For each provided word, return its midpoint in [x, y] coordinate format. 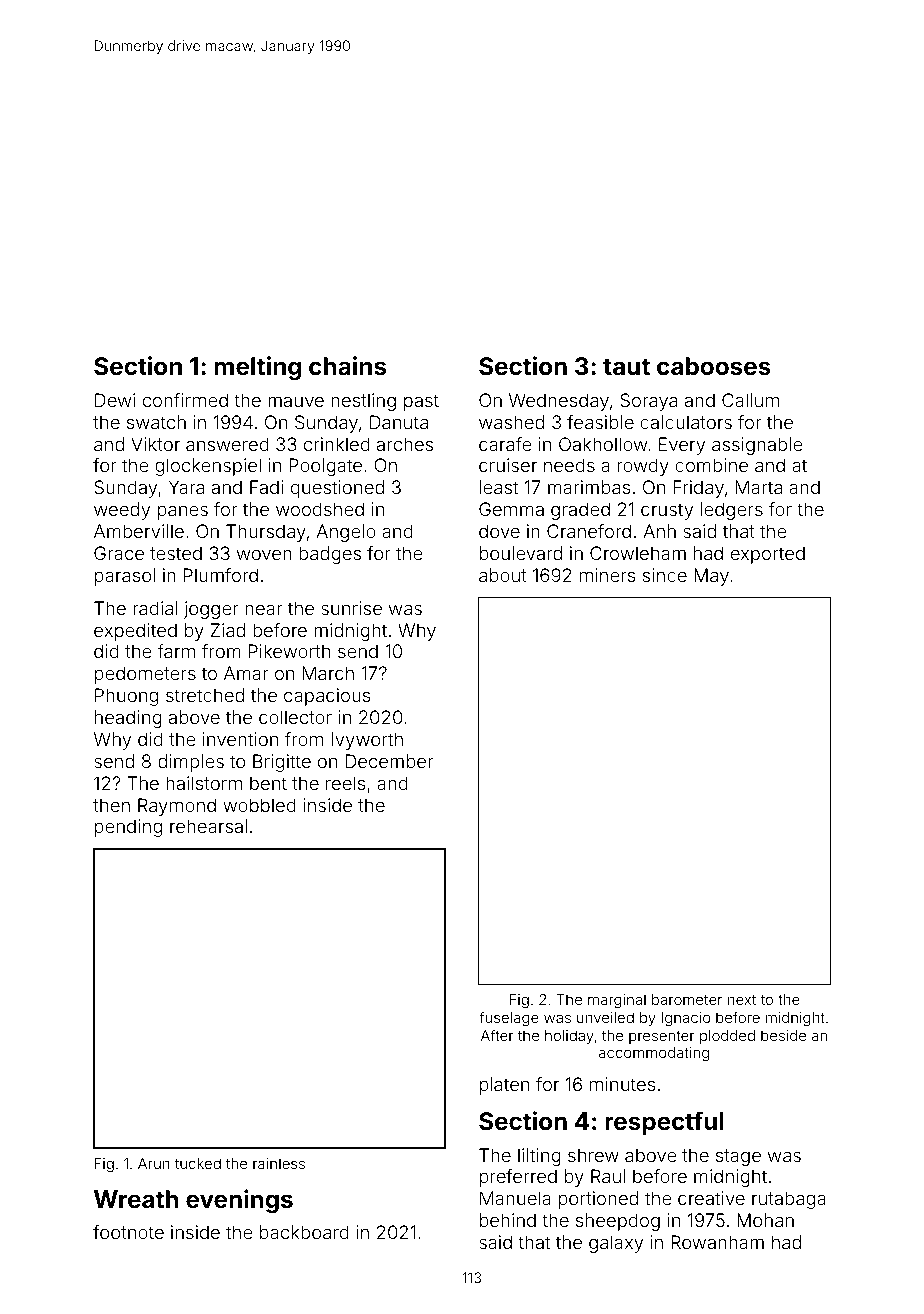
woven [264, 555]
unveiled [605, 1017]
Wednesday [559, 402]
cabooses [714, 366]
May [711, 577]
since [665, 575]
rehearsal [208, 826]
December [389, 761]
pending [128, 828]
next [742, 1000]
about [503, 575]
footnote [128, 1232]
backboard [304, 1232]
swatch [156, 422]
